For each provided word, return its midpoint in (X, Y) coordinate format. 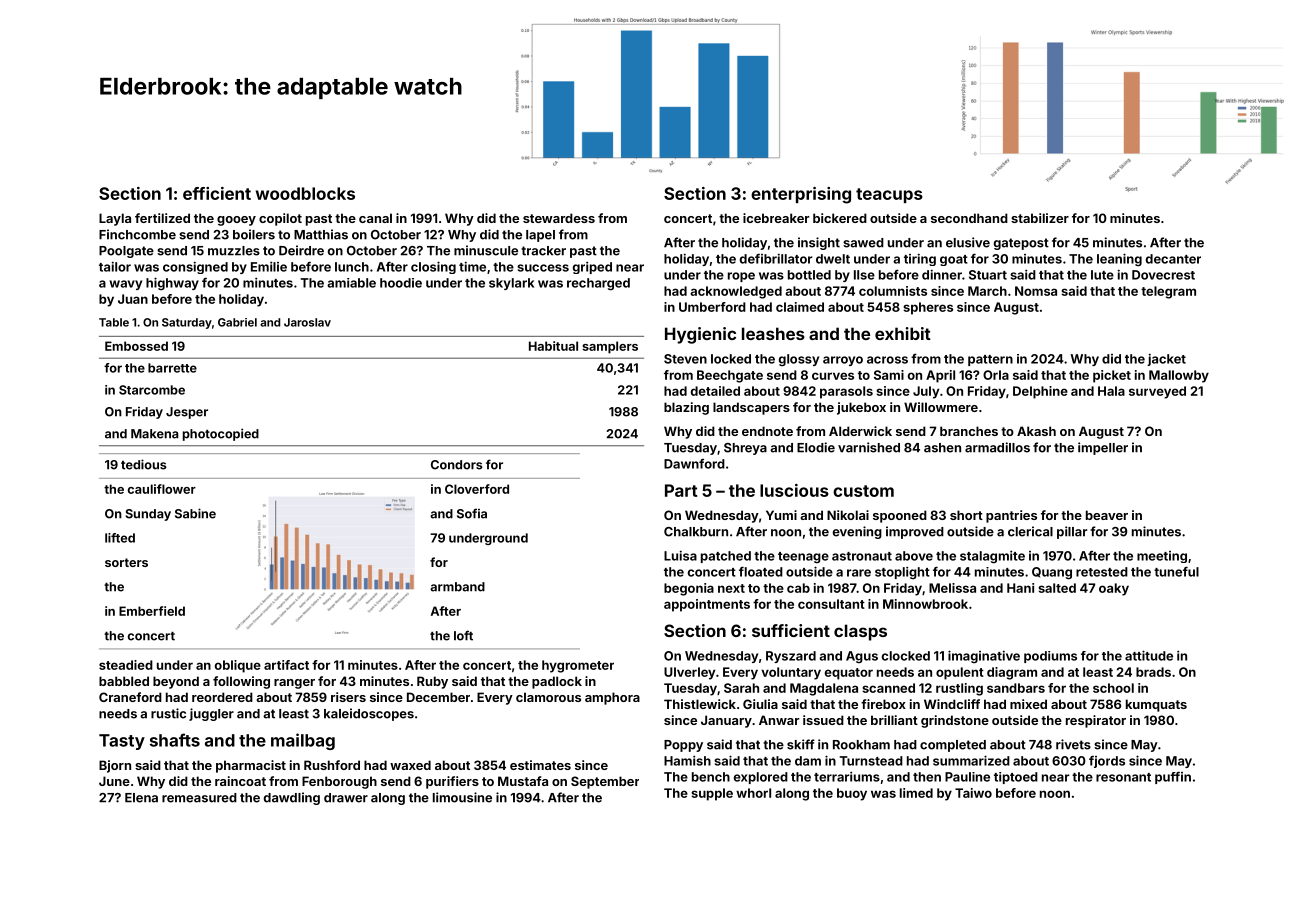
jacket (1166, 359)
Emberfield (152, 611)
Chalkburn (696, 532)
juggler (211, 714)
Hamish (687, 760)
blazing (686, 408)
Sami (889, 375)
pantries (1011, 516)
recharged (598, 284)
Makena (155, 434)
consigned (195, 267)
